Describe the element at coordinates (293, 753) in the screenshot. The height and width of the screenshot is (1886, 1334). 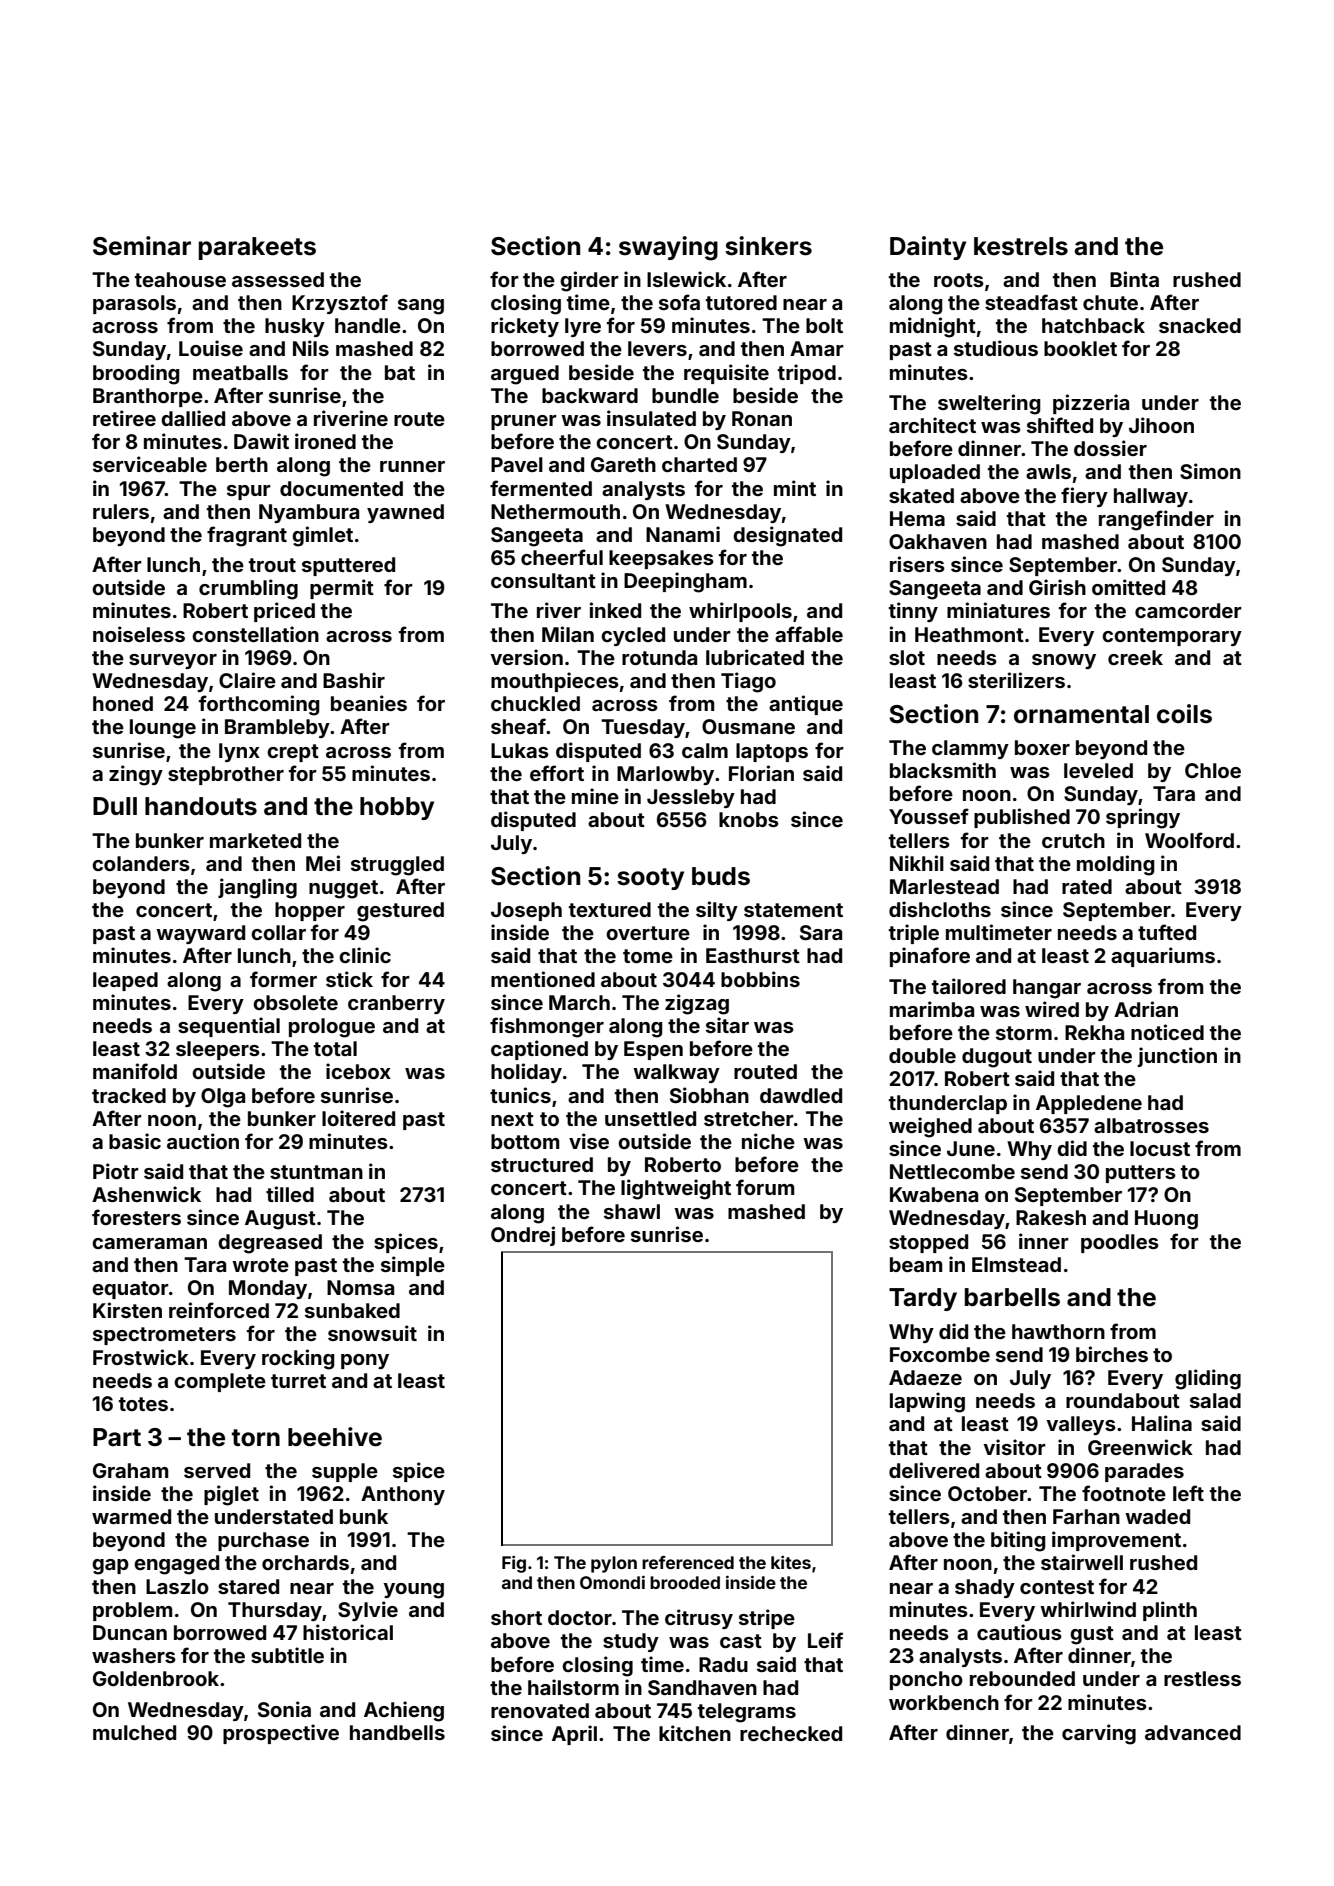
I see `crept` at that location.
